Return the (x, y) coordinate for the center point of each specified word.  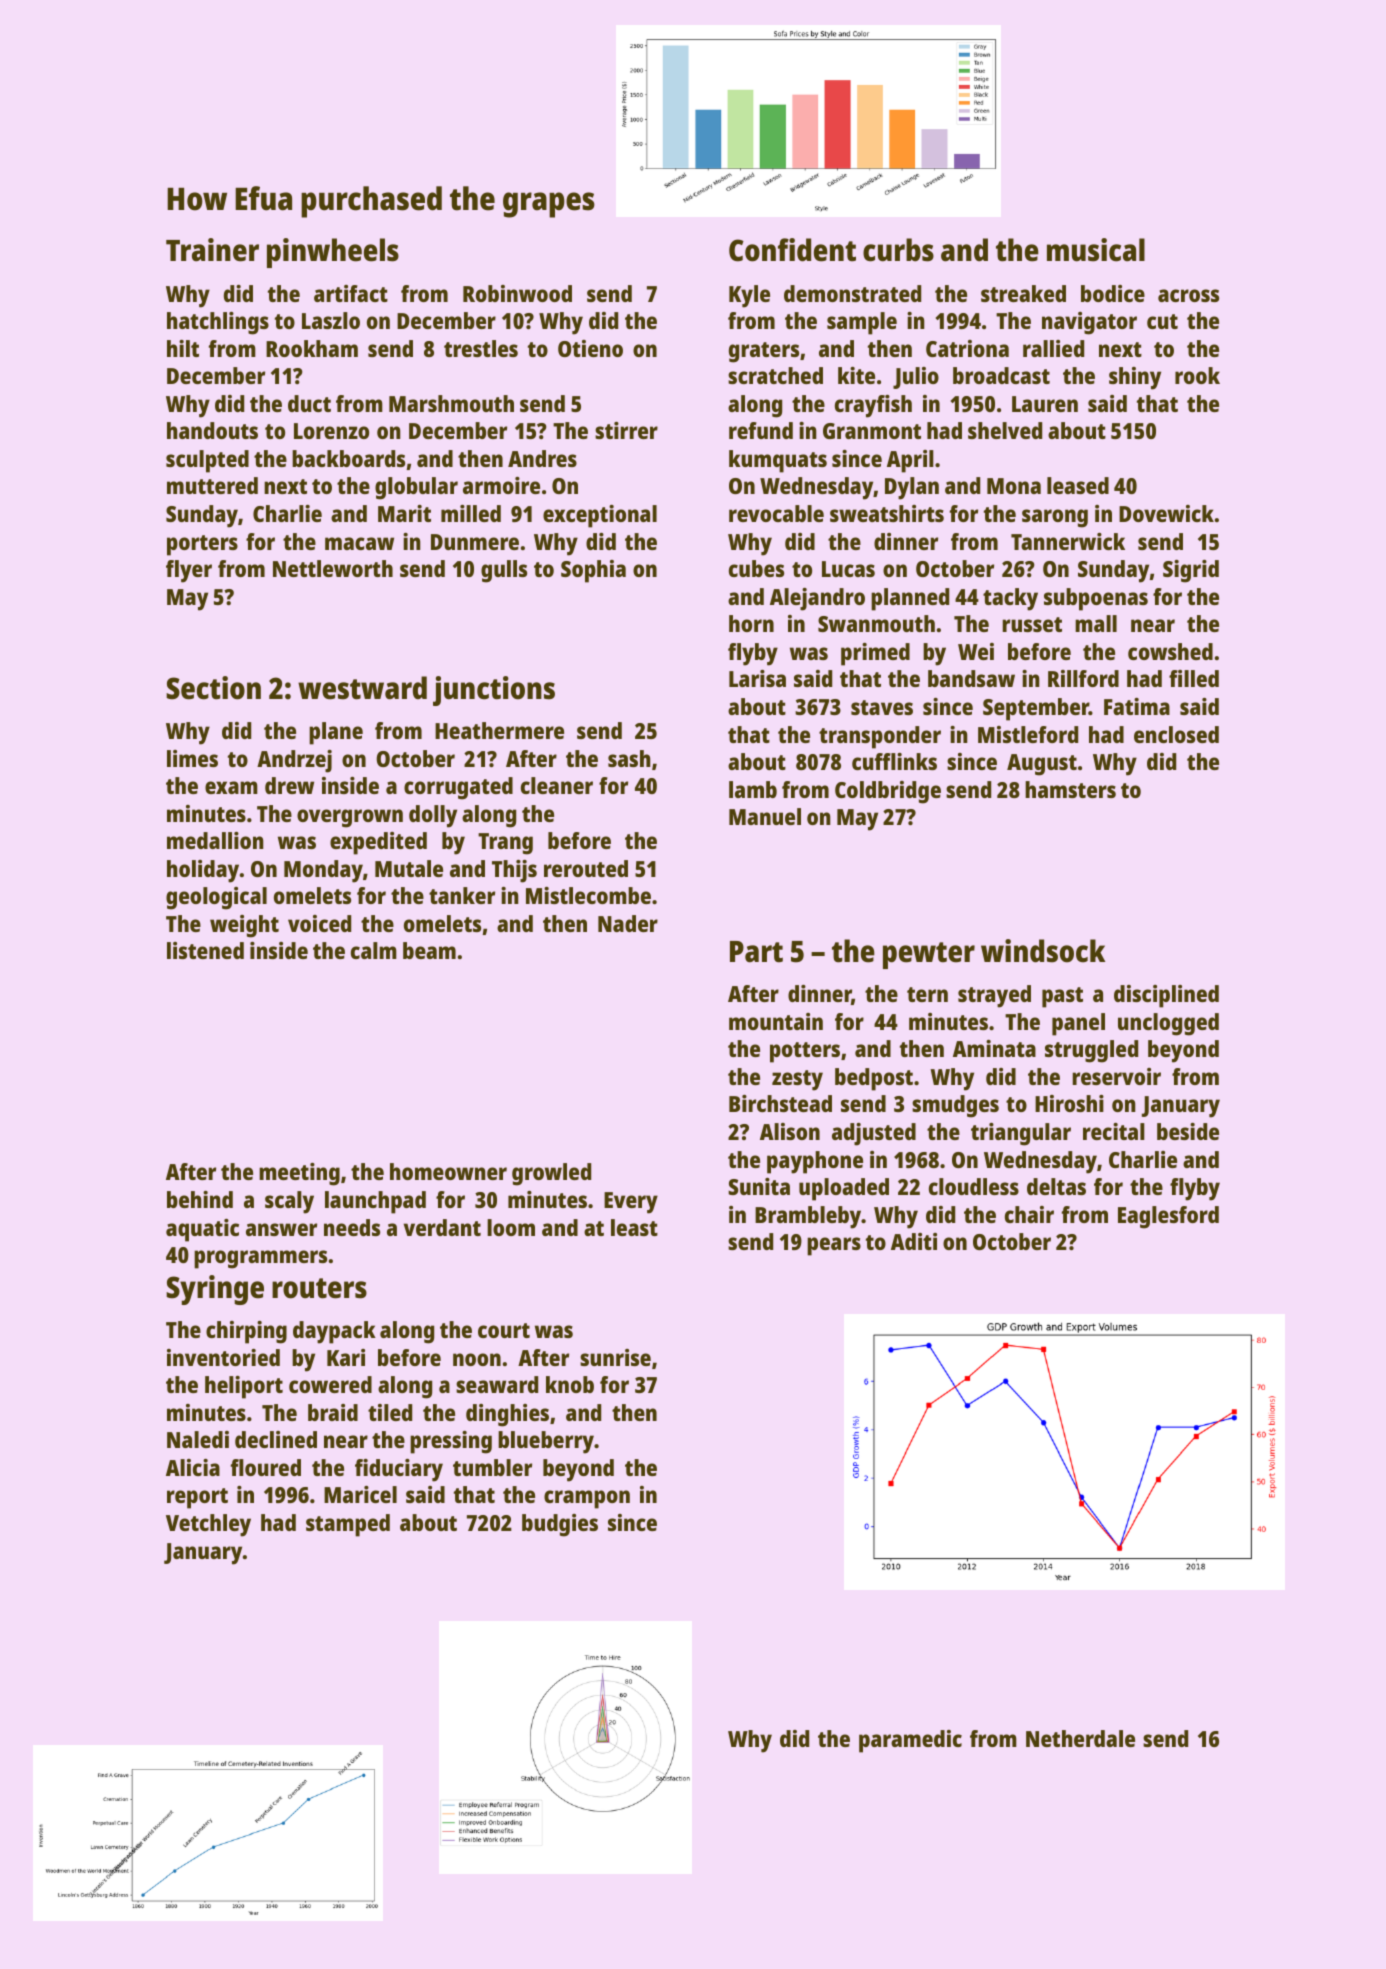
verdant (442, 1227)
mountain (776, 1021)
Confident (792, 250)
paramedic (910, 1741)
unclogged (1168, 1024)
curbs (898, 250)
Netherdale (1080, 1738)
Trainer (212, 250)
